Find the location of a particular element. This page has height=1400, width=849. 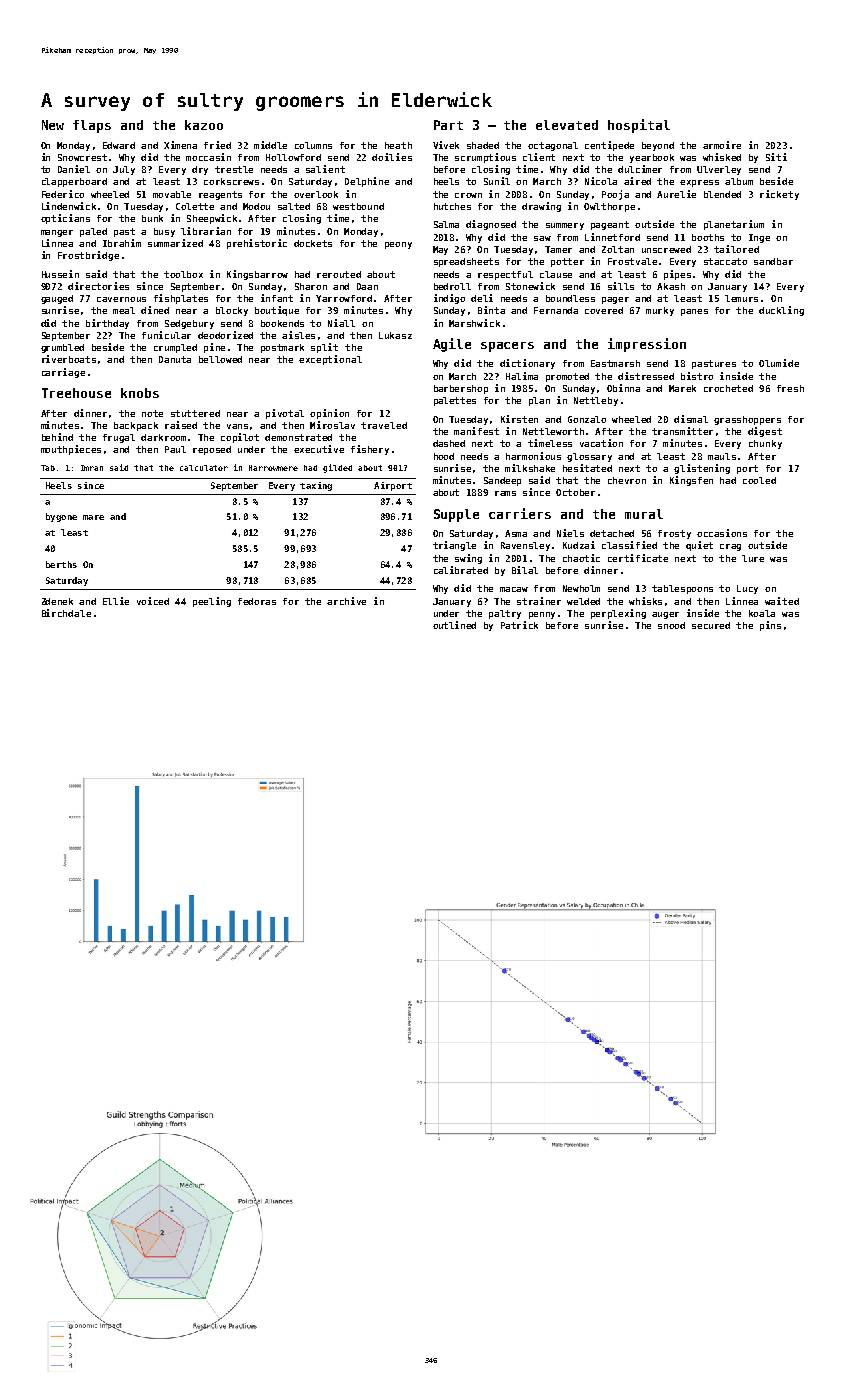

heath is located at coordinates (398, 145).
